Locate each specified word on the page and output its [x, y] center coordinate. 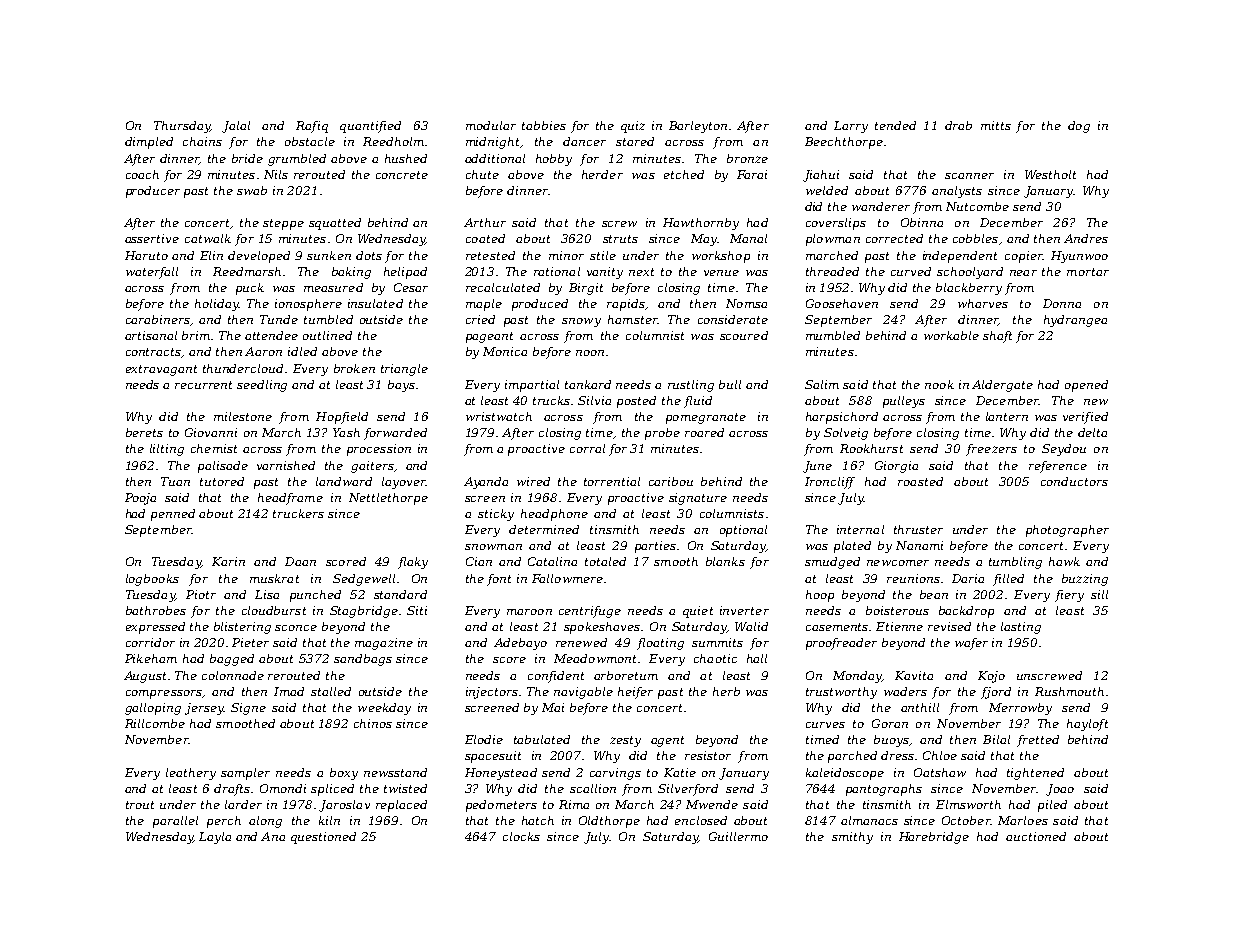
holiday [216, 305]
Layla [215, 838]
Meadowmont [595, 658]
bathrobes [156, 610]
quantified [370, 127]
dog [1079, 127]
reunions [913, 578]
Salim [822, 384]
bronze [747, 158]
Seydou [1064, 450]
